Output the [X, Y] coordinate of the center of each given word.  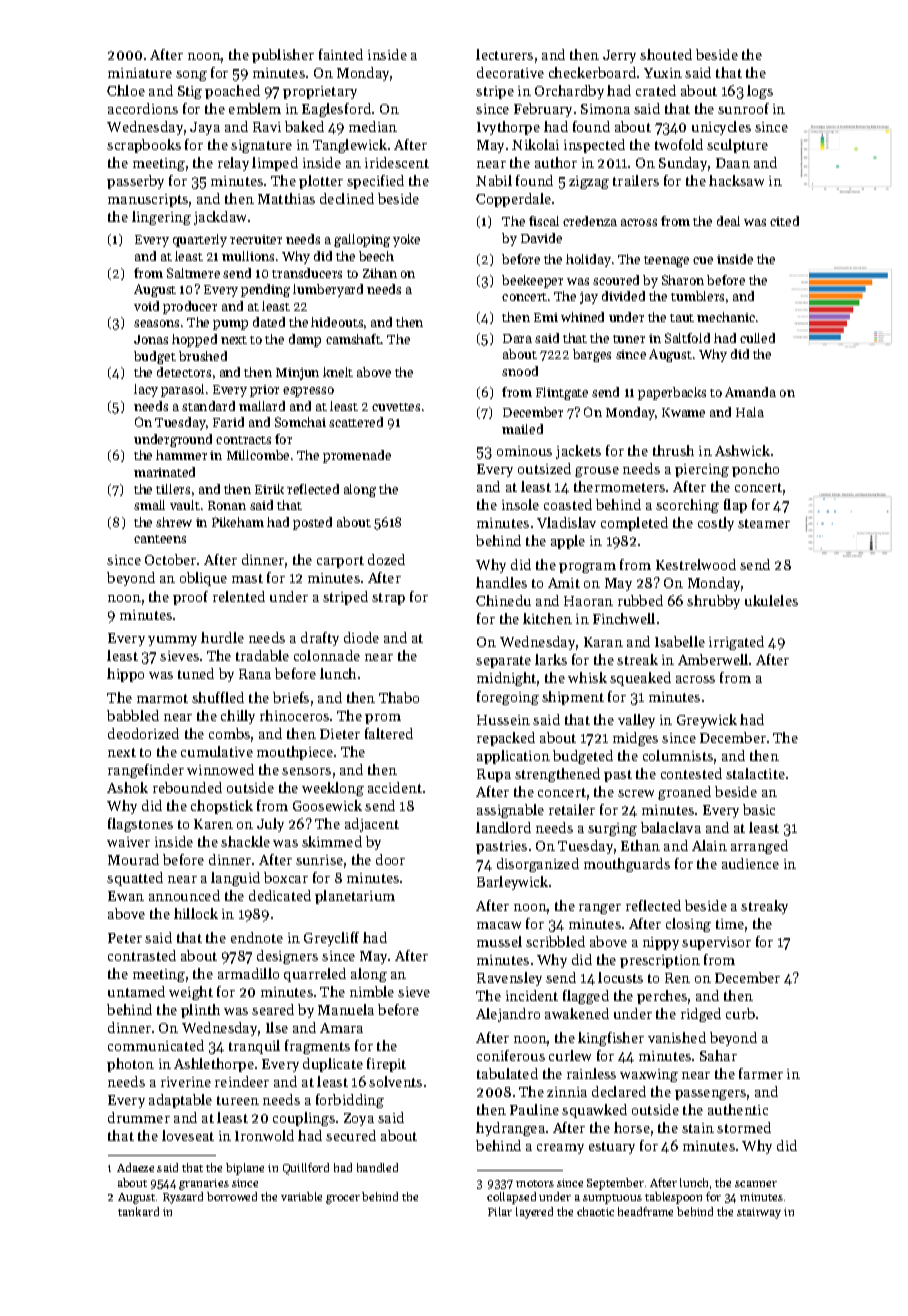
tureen [238, 1100]
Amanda [750, 392]
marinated [164, 472]
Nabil [494, 180]
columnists [678, 755]
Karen [213, 824]
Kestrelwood [696, 564]
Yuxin [663, 73]
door [390, 859]
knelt [338, 372]
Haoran [588, 601]
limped [275, 164]
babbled [133, 715]
